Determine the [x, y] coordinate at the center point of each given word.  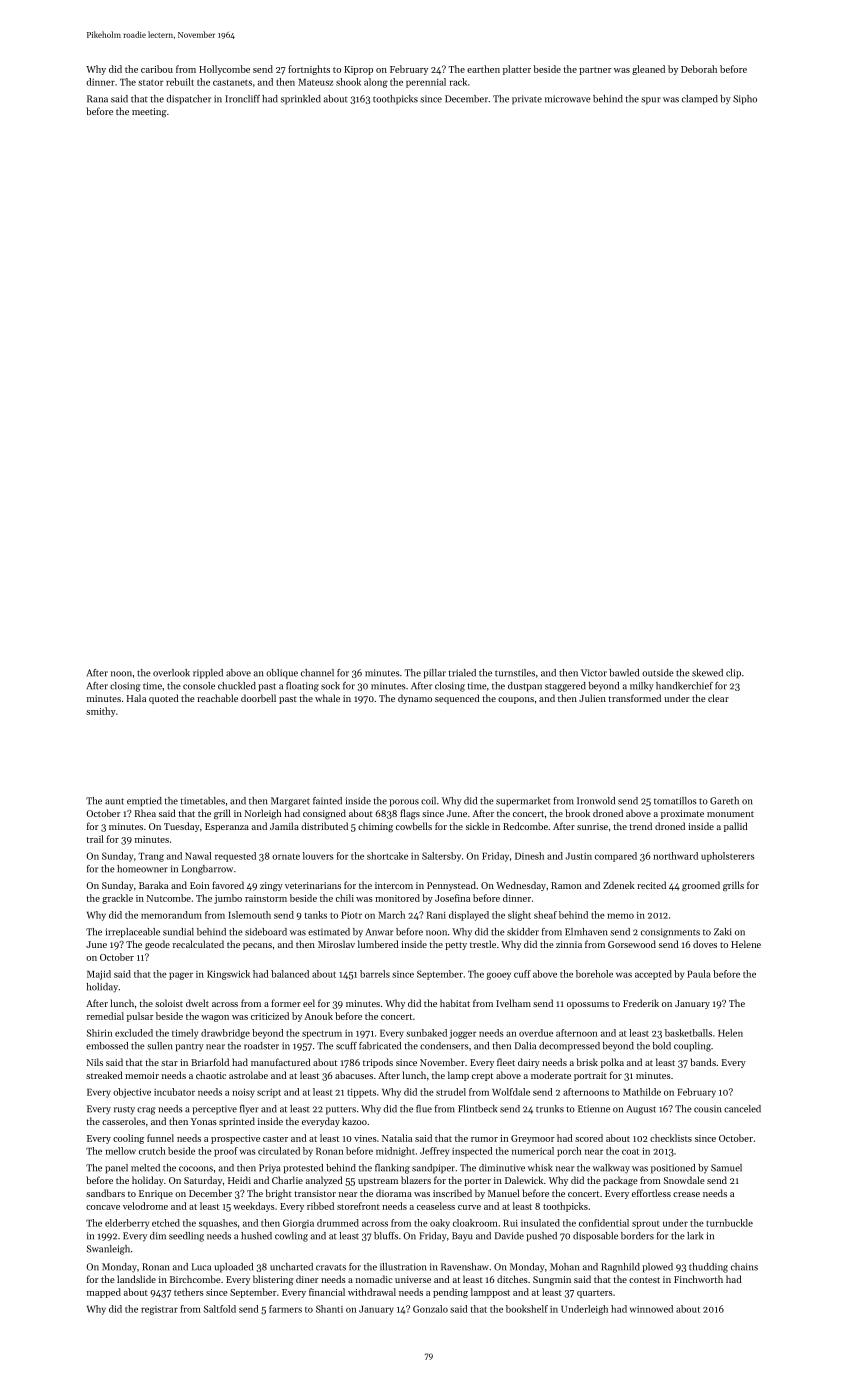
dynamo [415, 699]
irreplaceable [132, 933]
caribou [157, 69]
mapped [104, 1293]
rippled [208, 674]
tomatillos [675, 801]
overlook [171, 673]
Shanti [329, 1309]
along [376, 83]
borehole [594, 974]
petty [456, 946]
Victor [594, 673]
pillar [434, 674]
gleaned [648, 70]
